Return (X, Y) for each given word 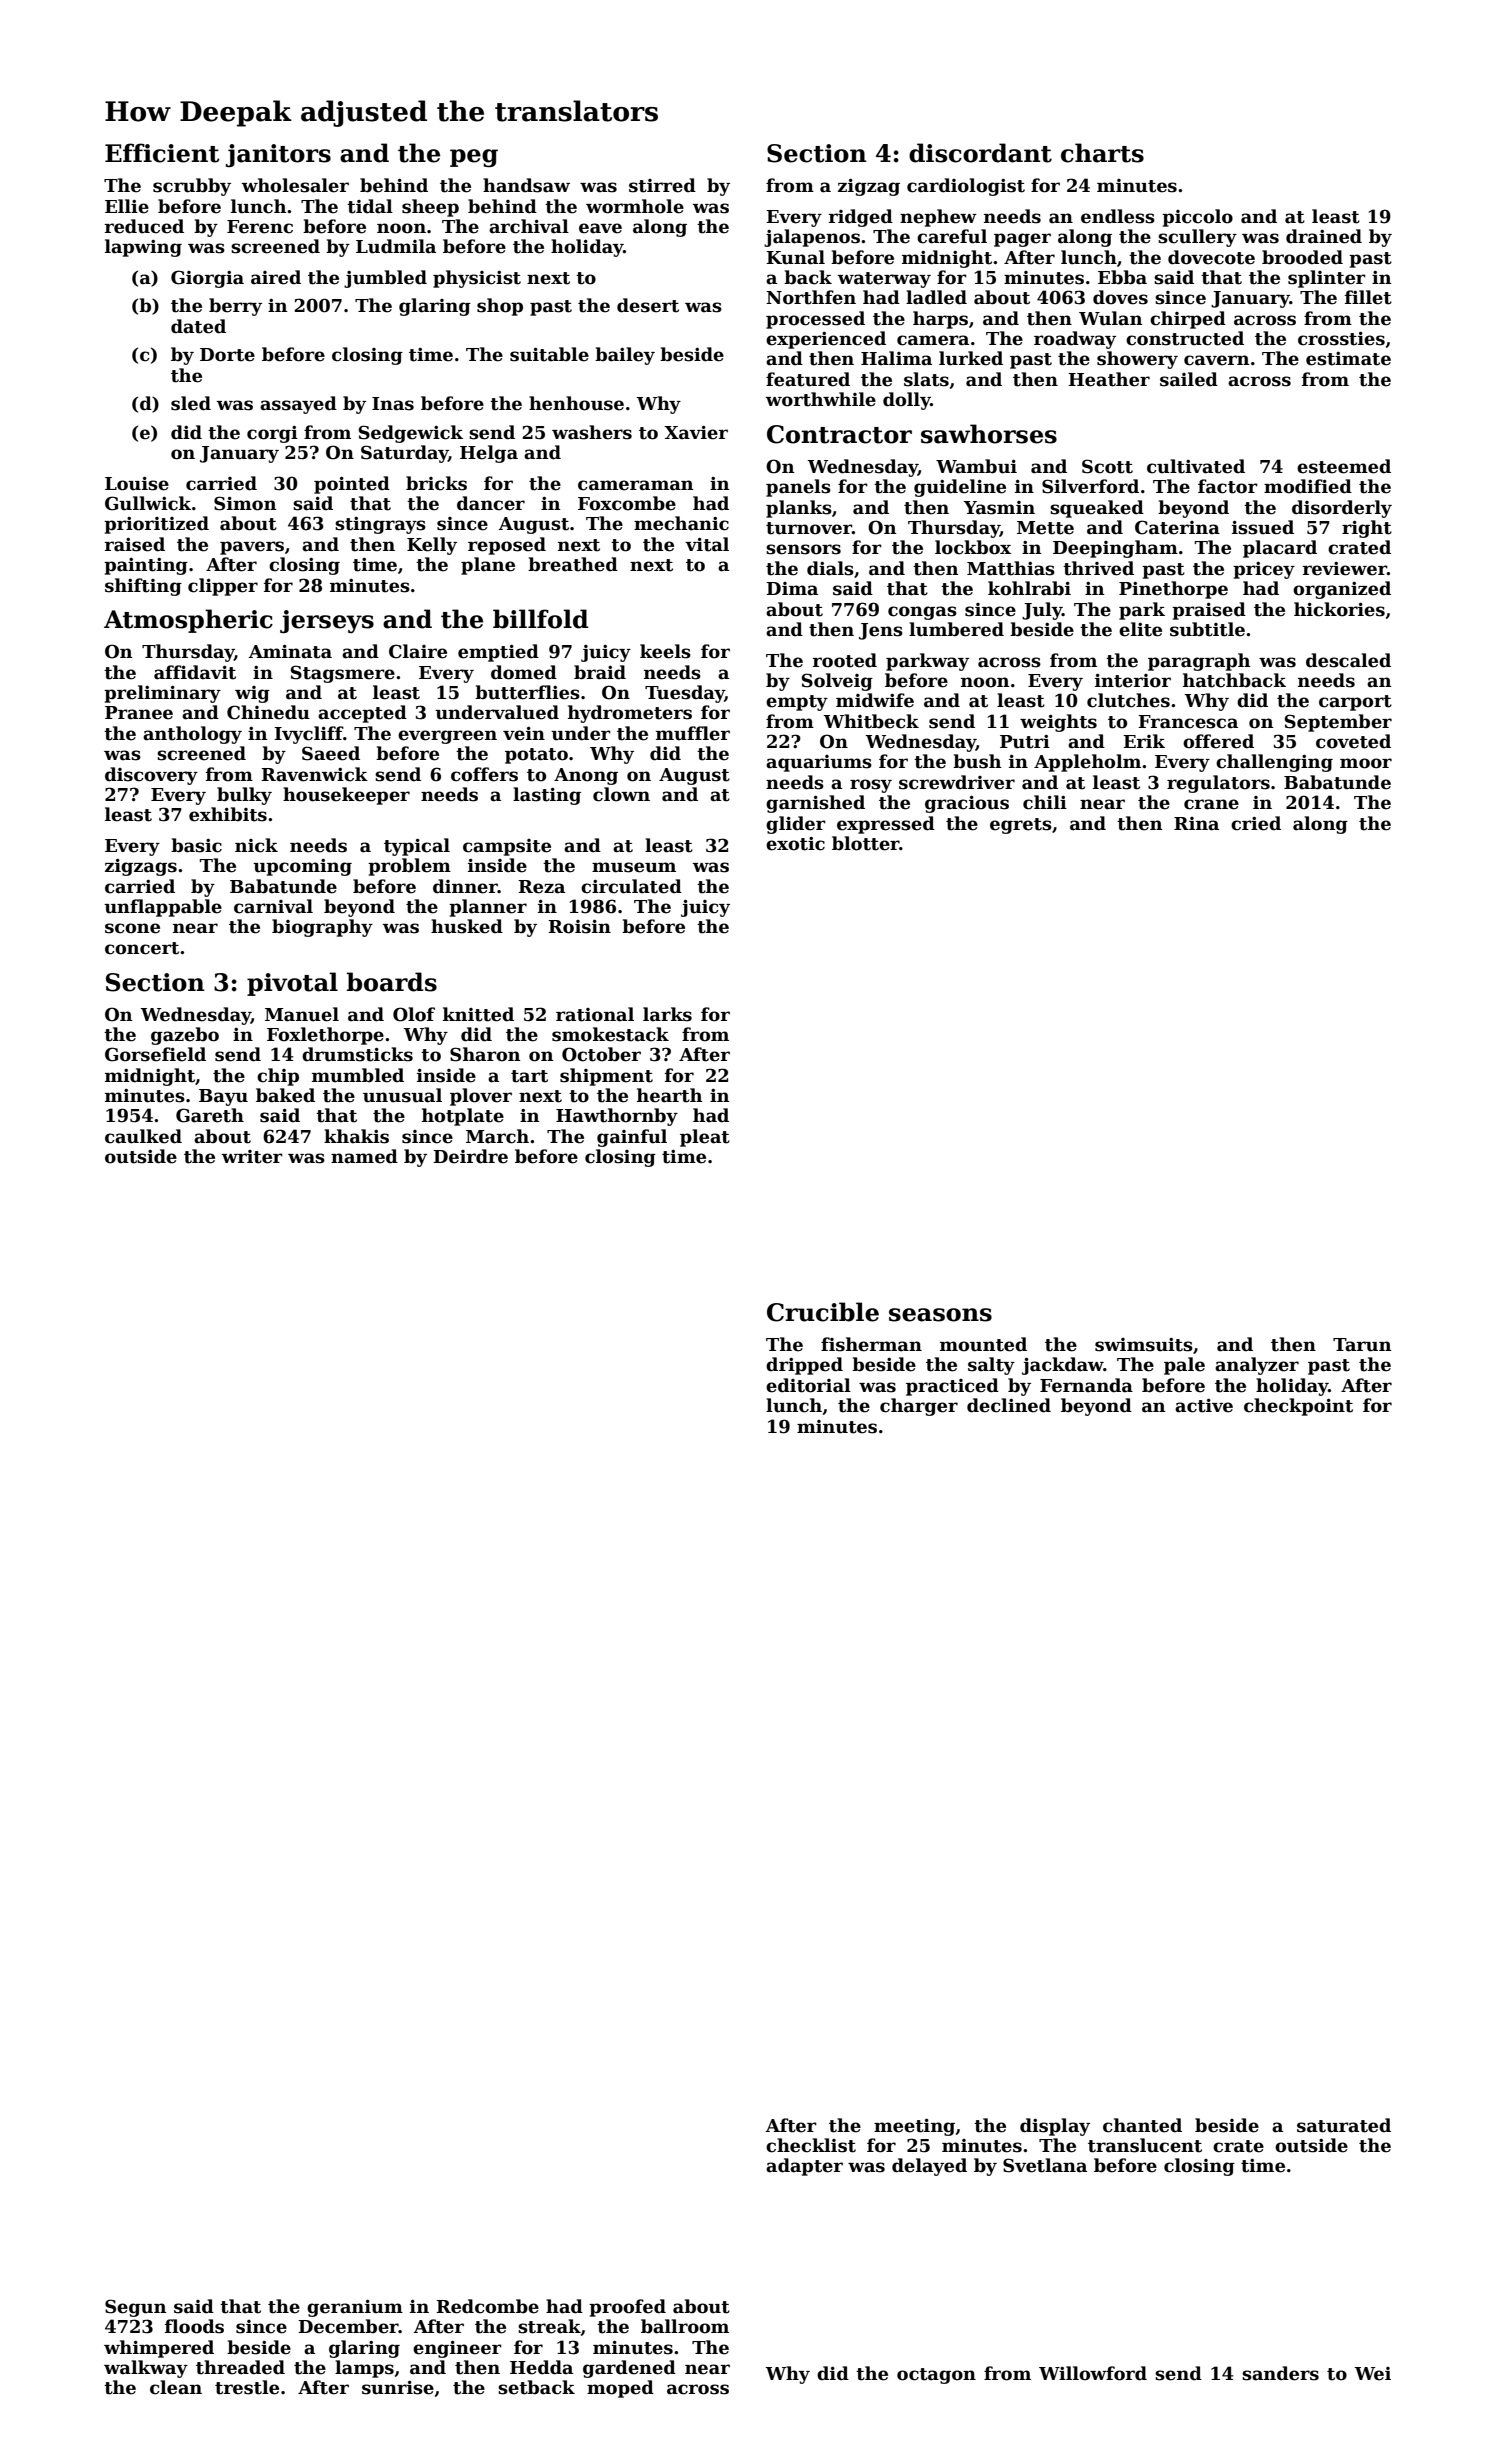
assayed (298, 405)
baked (285, 1095)
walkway (146, 2369)
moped (620, 2389)
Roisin (579, 927)
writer (252, 1157)
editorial (808, 1385)
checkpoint (1298, 1407)
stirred (662, 185)
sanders (1280, 2373)
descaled (1348, 660)
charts (1102, 153)
